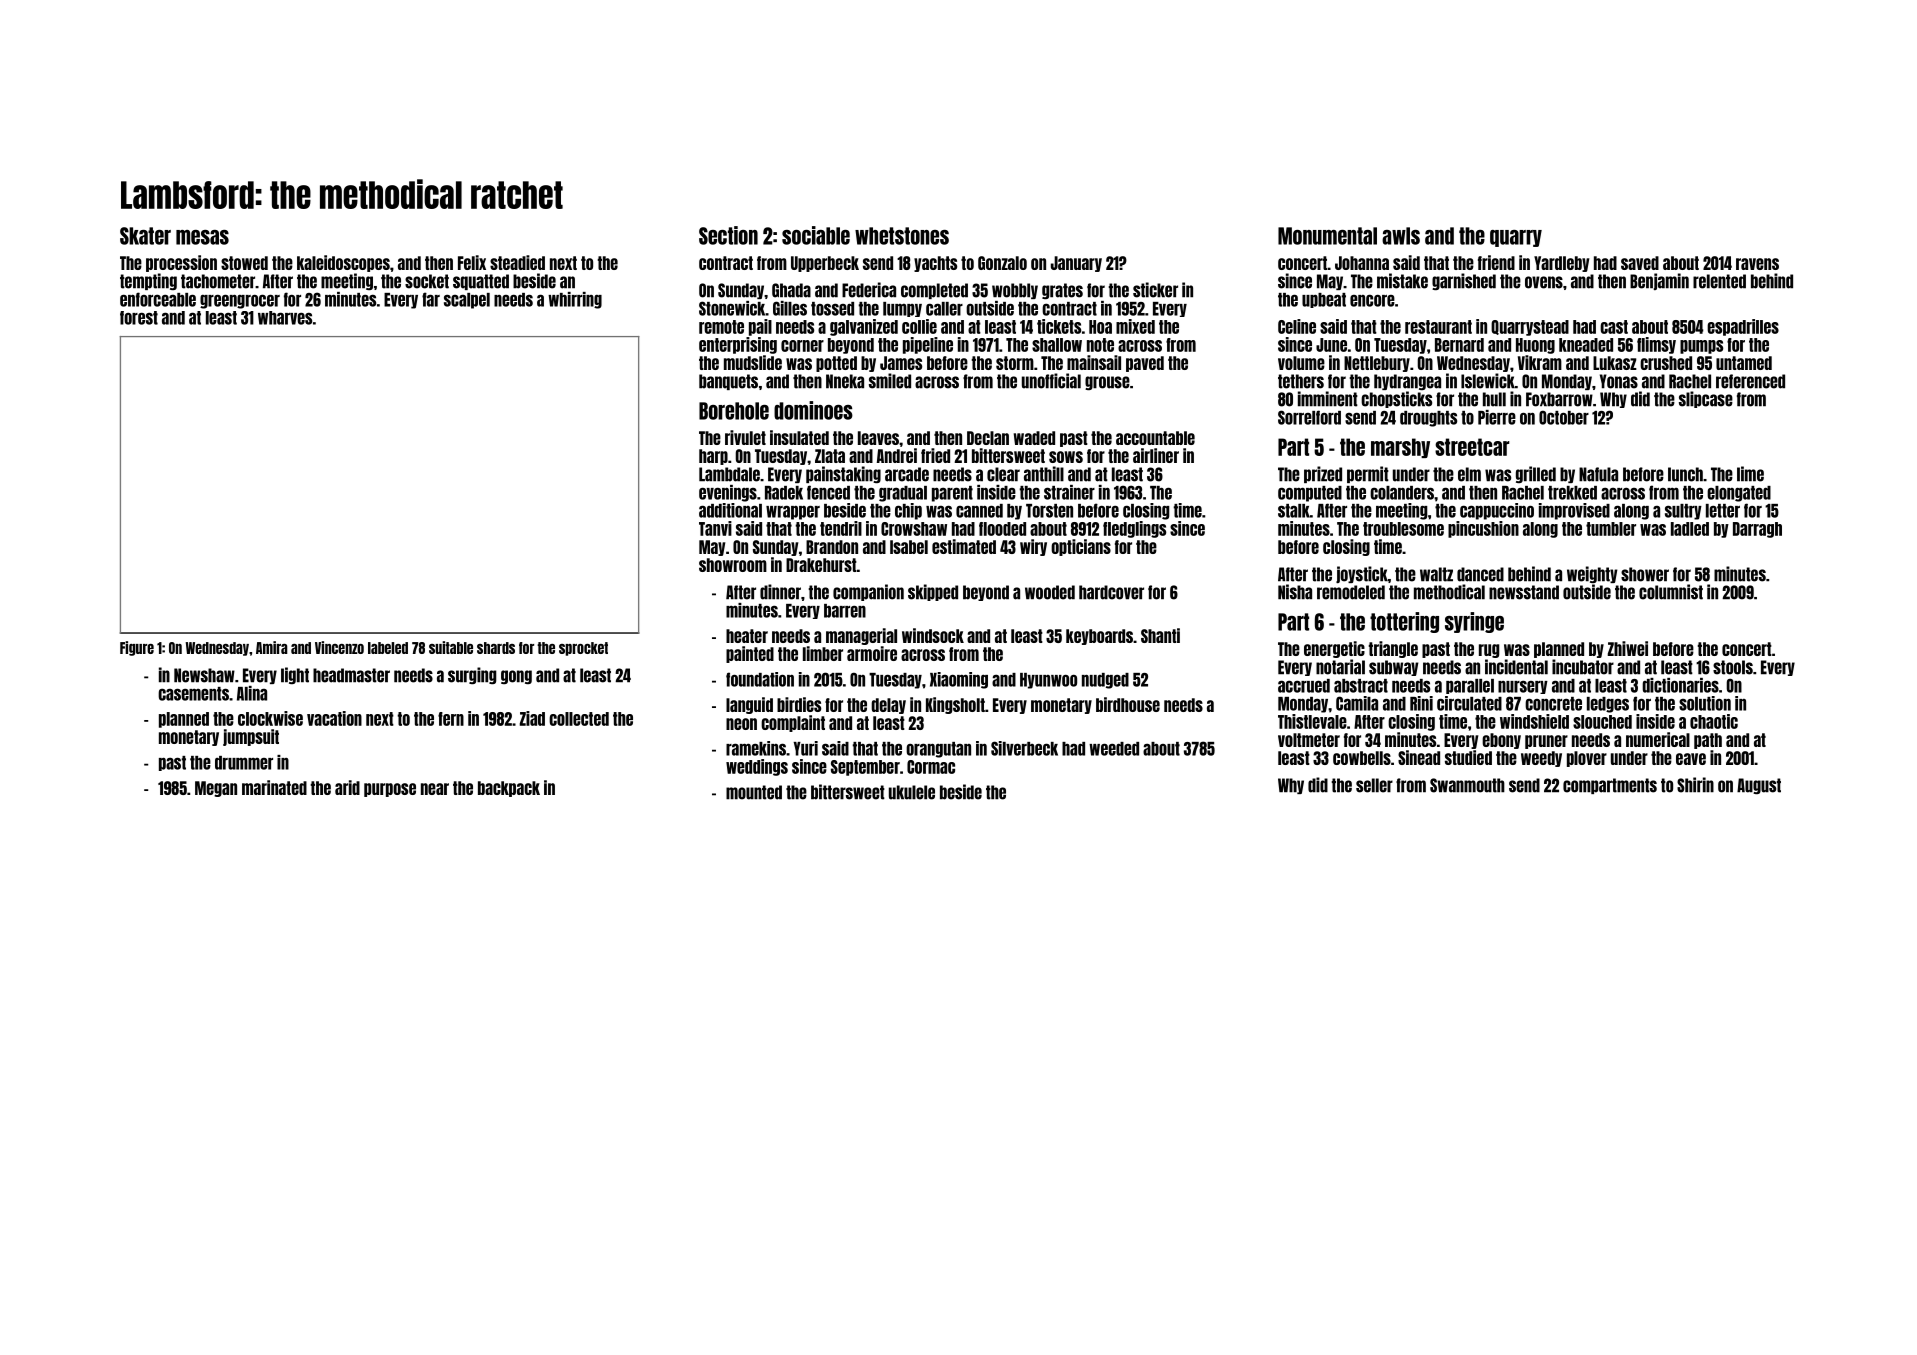 The image size is (1917, 1355). I want to click on ravens, so click(1757, 264).
